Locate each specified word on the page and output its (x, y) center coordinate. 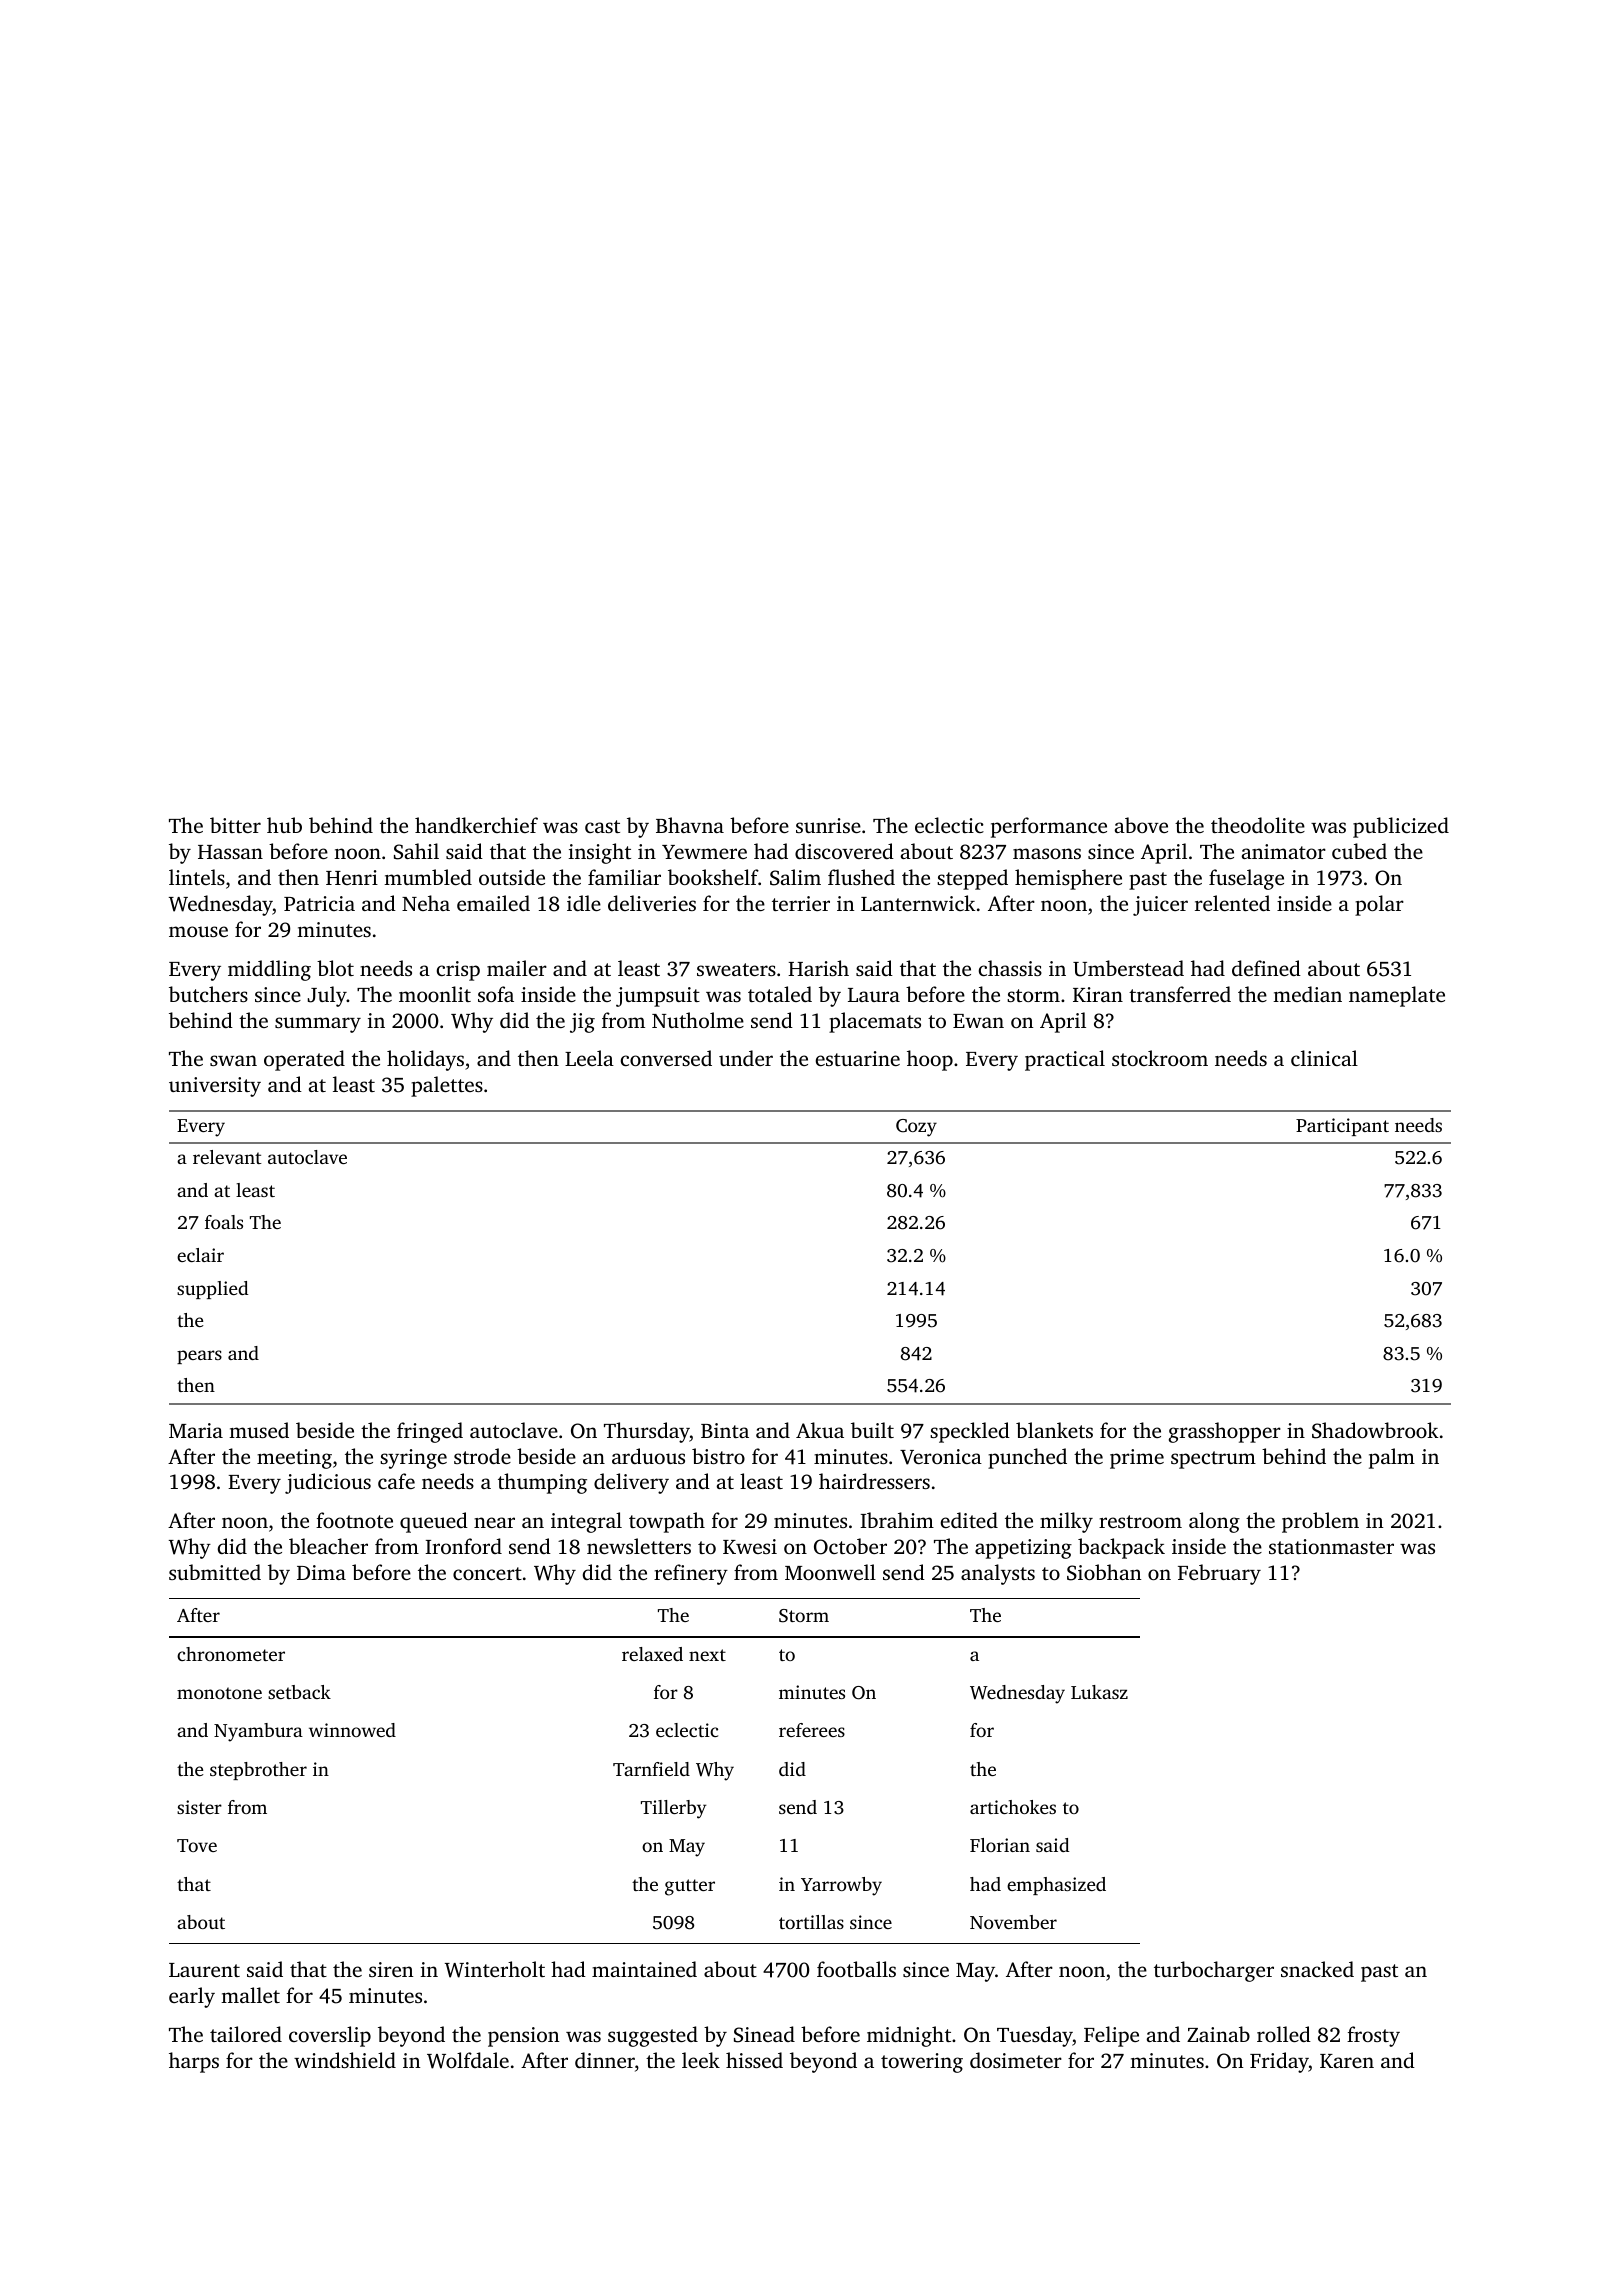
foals (224, 1222)
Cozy (916, 1128)
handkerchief (476, 825)
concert (487, 1573)
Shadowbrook (1375, 1430)
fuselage (1246, 879)
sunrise (828, 825)
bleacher (328, 1546)
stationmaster (1331, 1546)
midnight (909, 2036)
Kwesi (750, 1546)
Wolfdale (468, 2060)
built (872, 1430)
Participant (1342, 1127)
